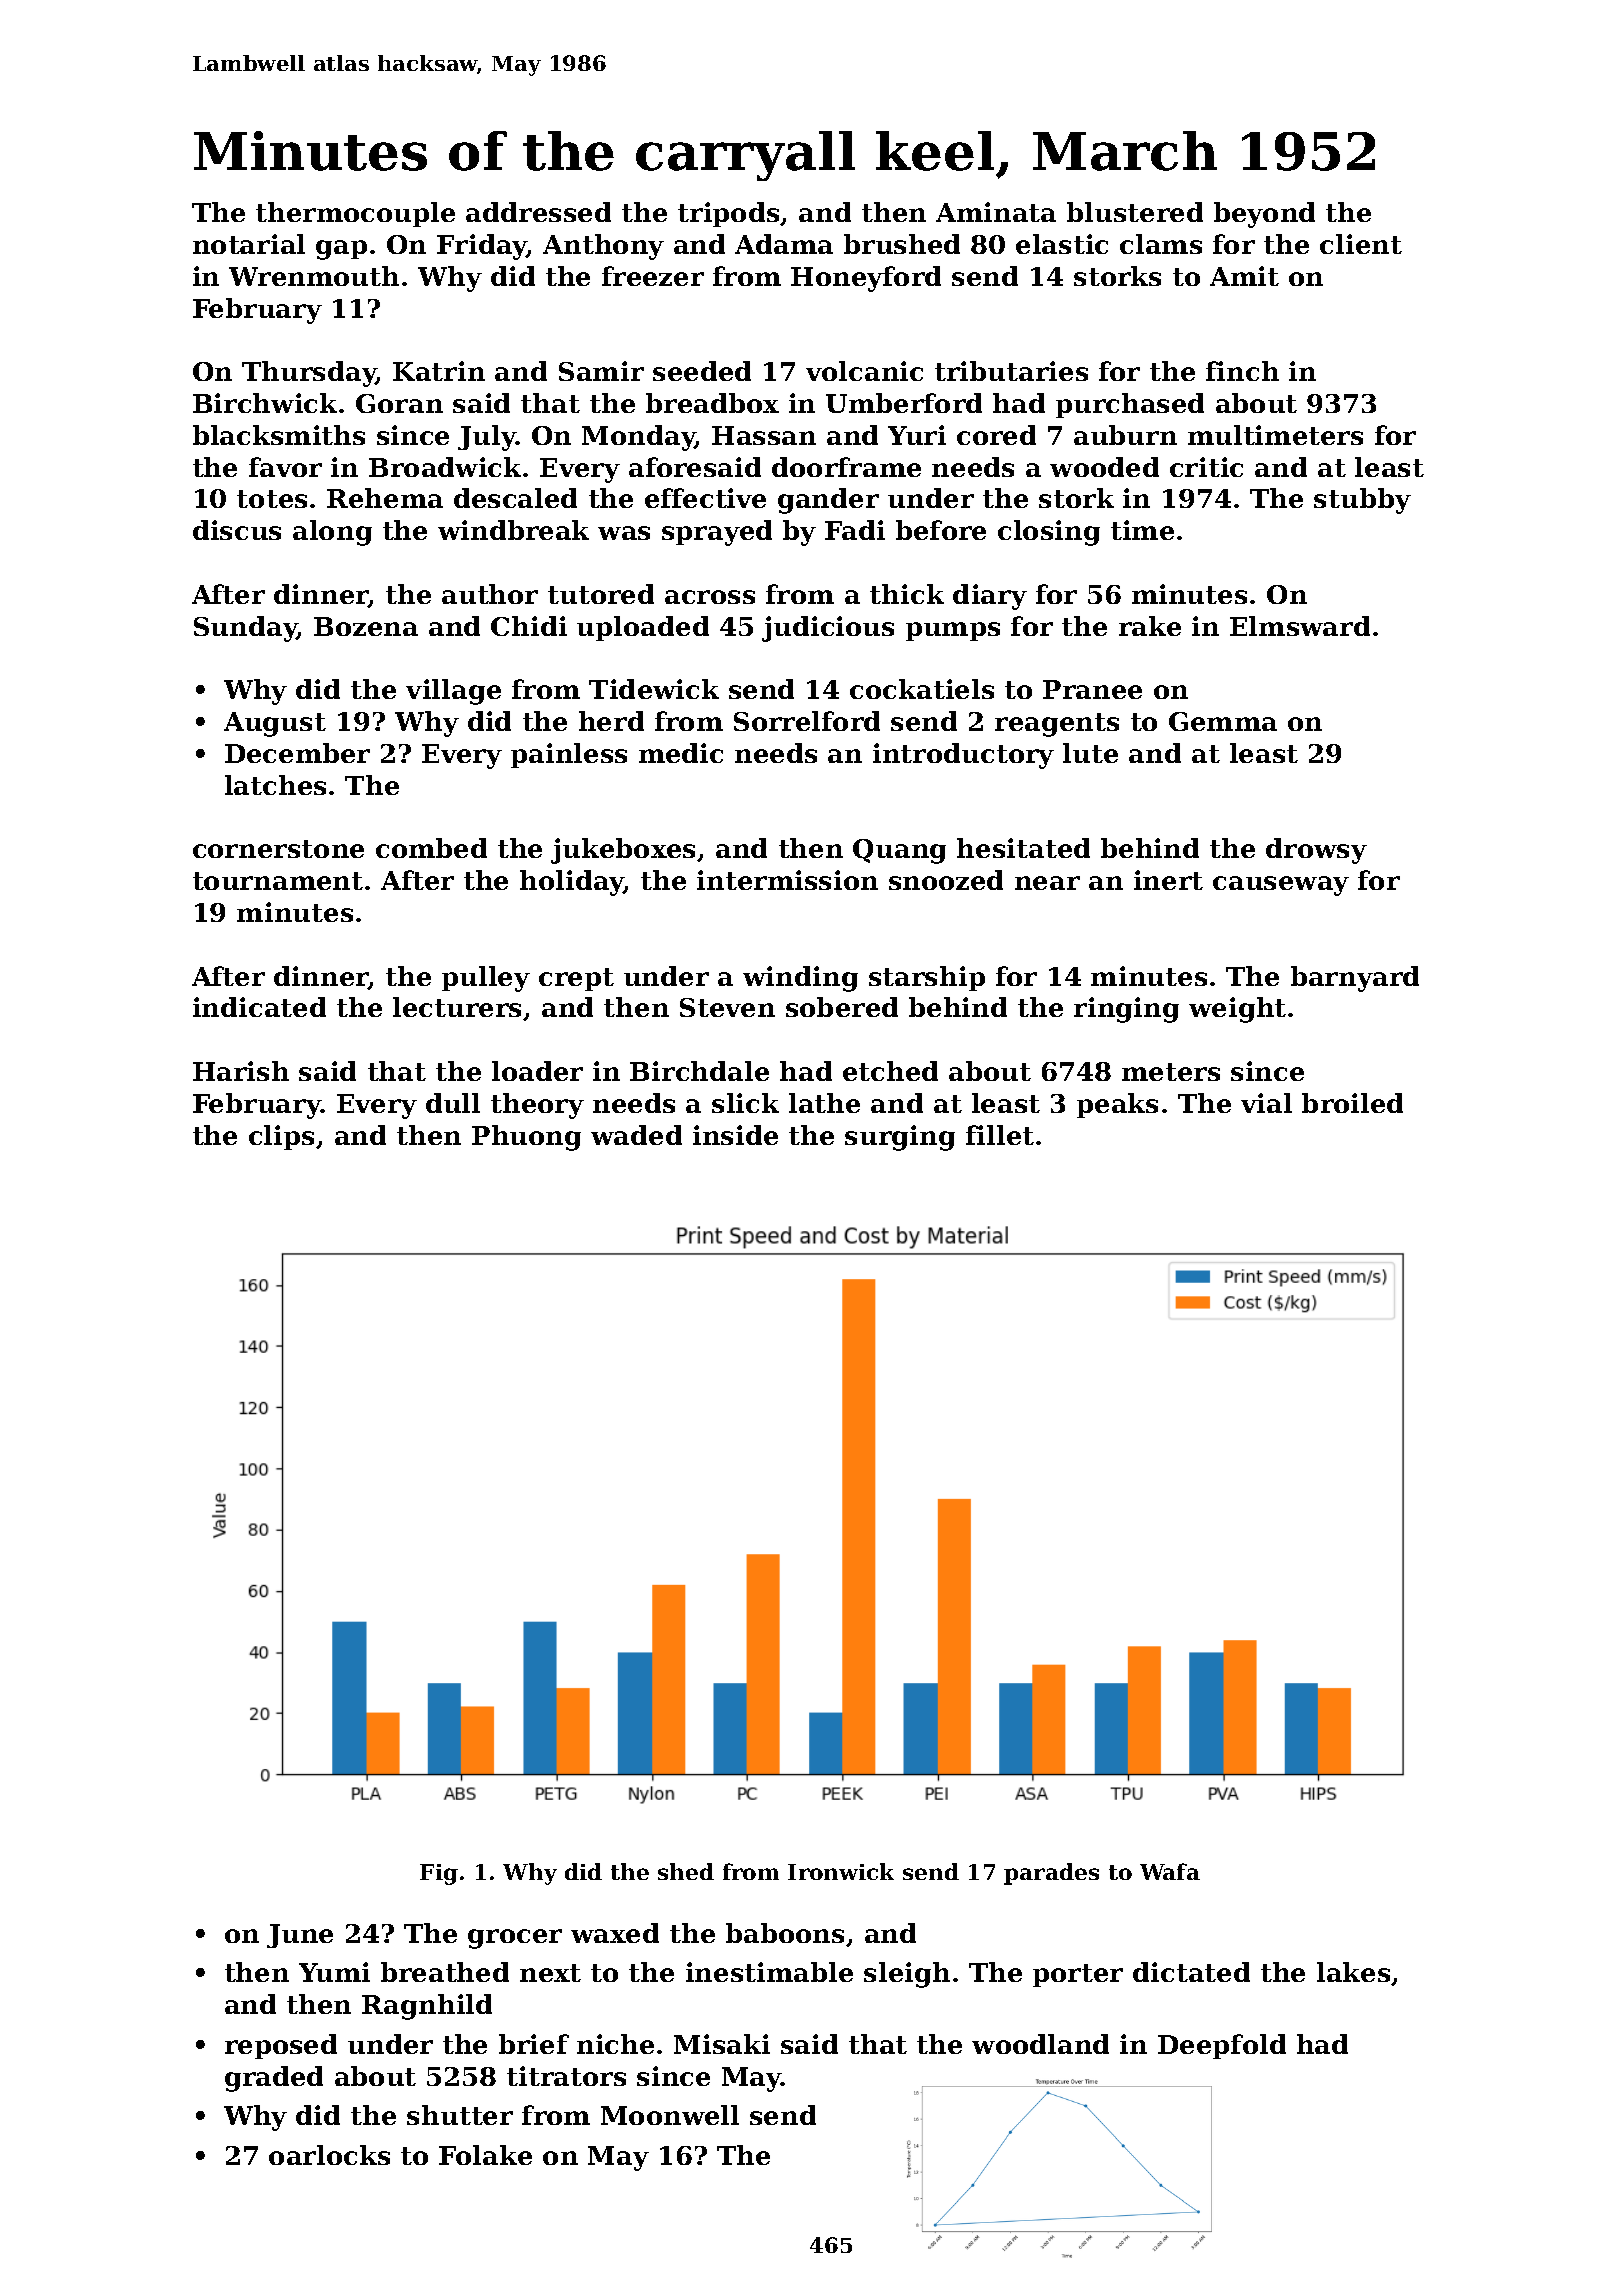 Image resolution: width=1620 pixels, height=2292 pixels. Describe the element at coordinates (927, 978) in the screenshot. I see `starship` at that location.
